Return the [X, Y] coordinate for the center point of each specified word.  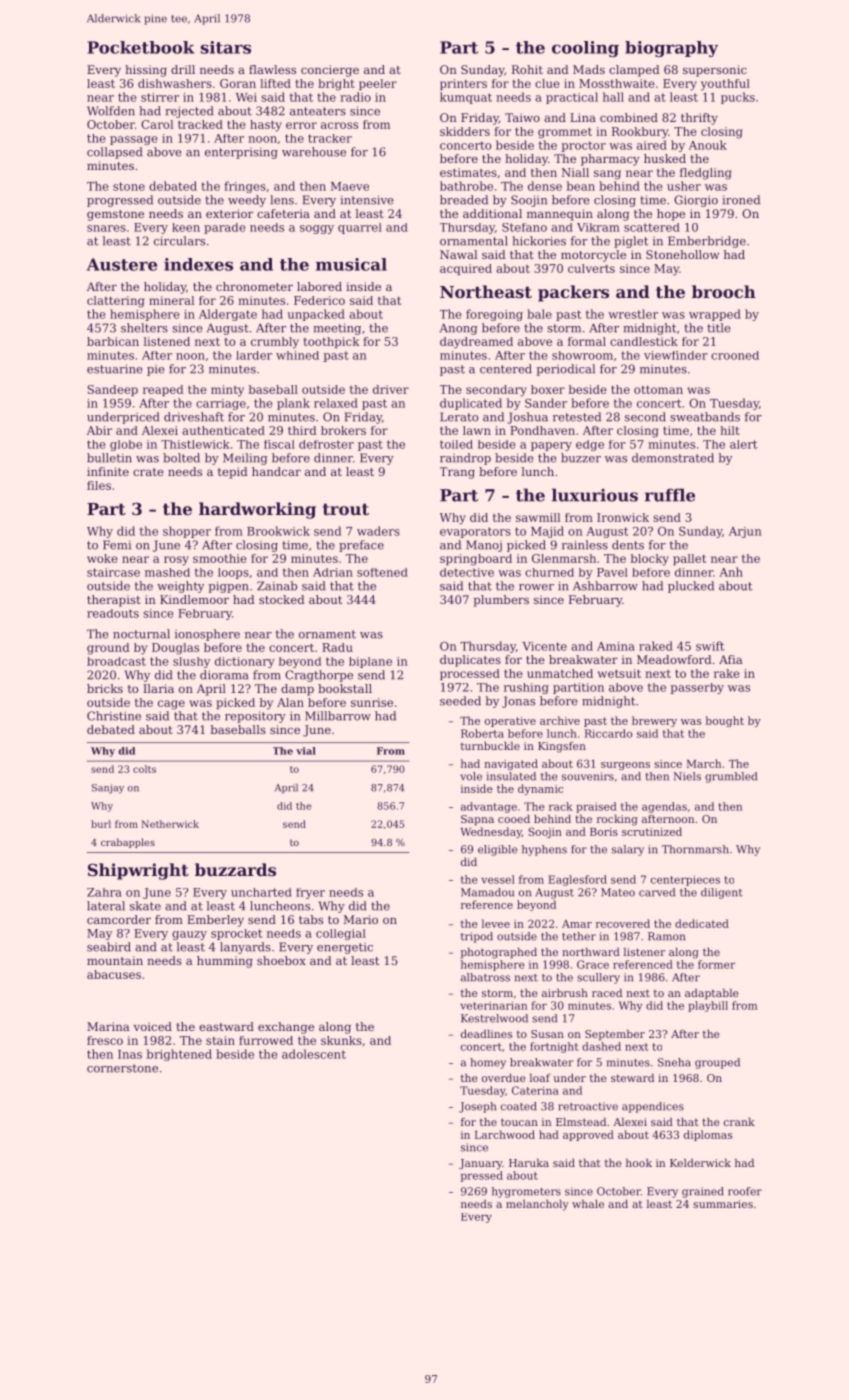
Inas [130, 1054]
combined [629, 117]
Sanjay [108, 789]
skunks [341, 1040]
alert [744, 444]
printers [463, 84]
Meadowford [674, 659]
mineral [172, 300]
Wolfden [111, 111]
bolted [181, 458]
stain [220, 1040]
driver [391, 389]
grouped [717, 1063]
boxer [548, 389]
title [719, 328]
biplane [370, 662]
